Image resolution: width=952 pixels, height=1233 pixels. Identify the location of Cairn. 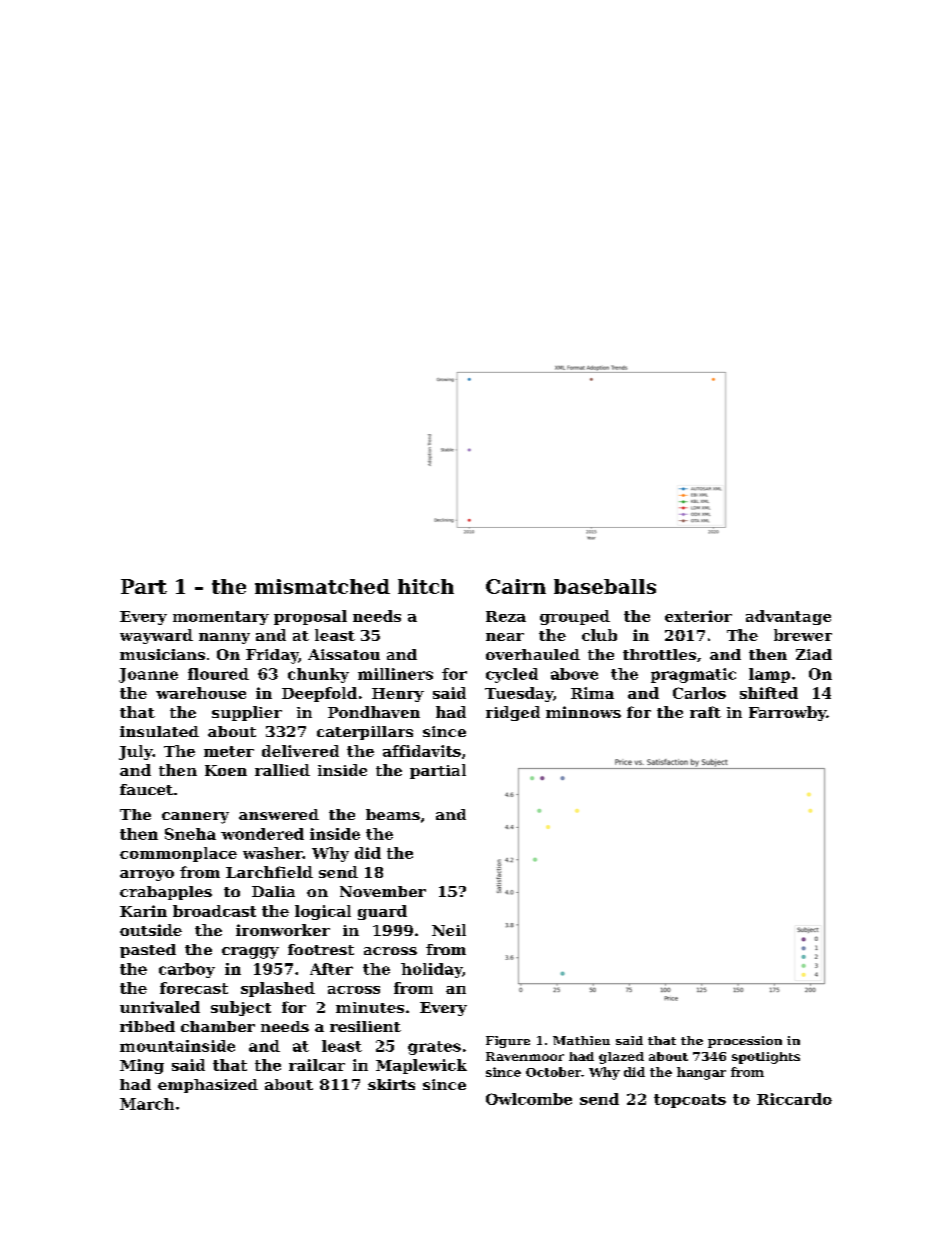
(516, 586).
